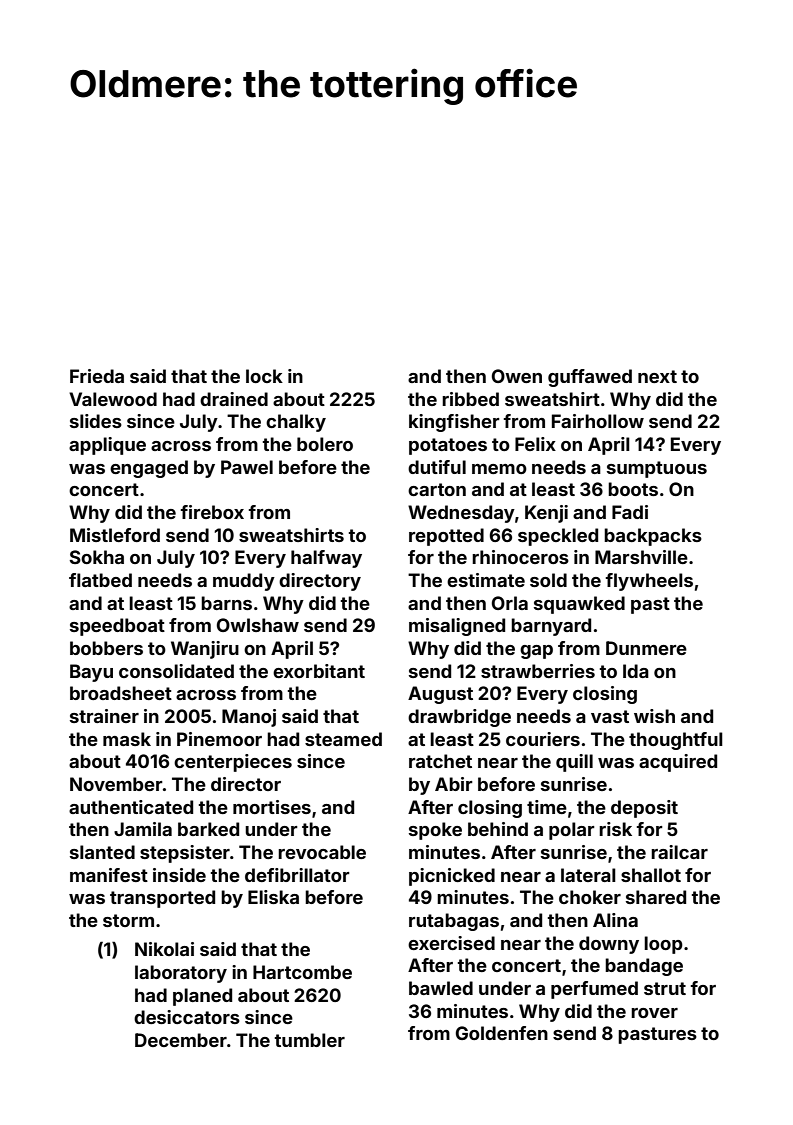 The width and height of the screenshot is (793, 1125). What do you see at coordinates (536, 652) in the screenshot?
I see `gap` at bounding box center [536, 652].
